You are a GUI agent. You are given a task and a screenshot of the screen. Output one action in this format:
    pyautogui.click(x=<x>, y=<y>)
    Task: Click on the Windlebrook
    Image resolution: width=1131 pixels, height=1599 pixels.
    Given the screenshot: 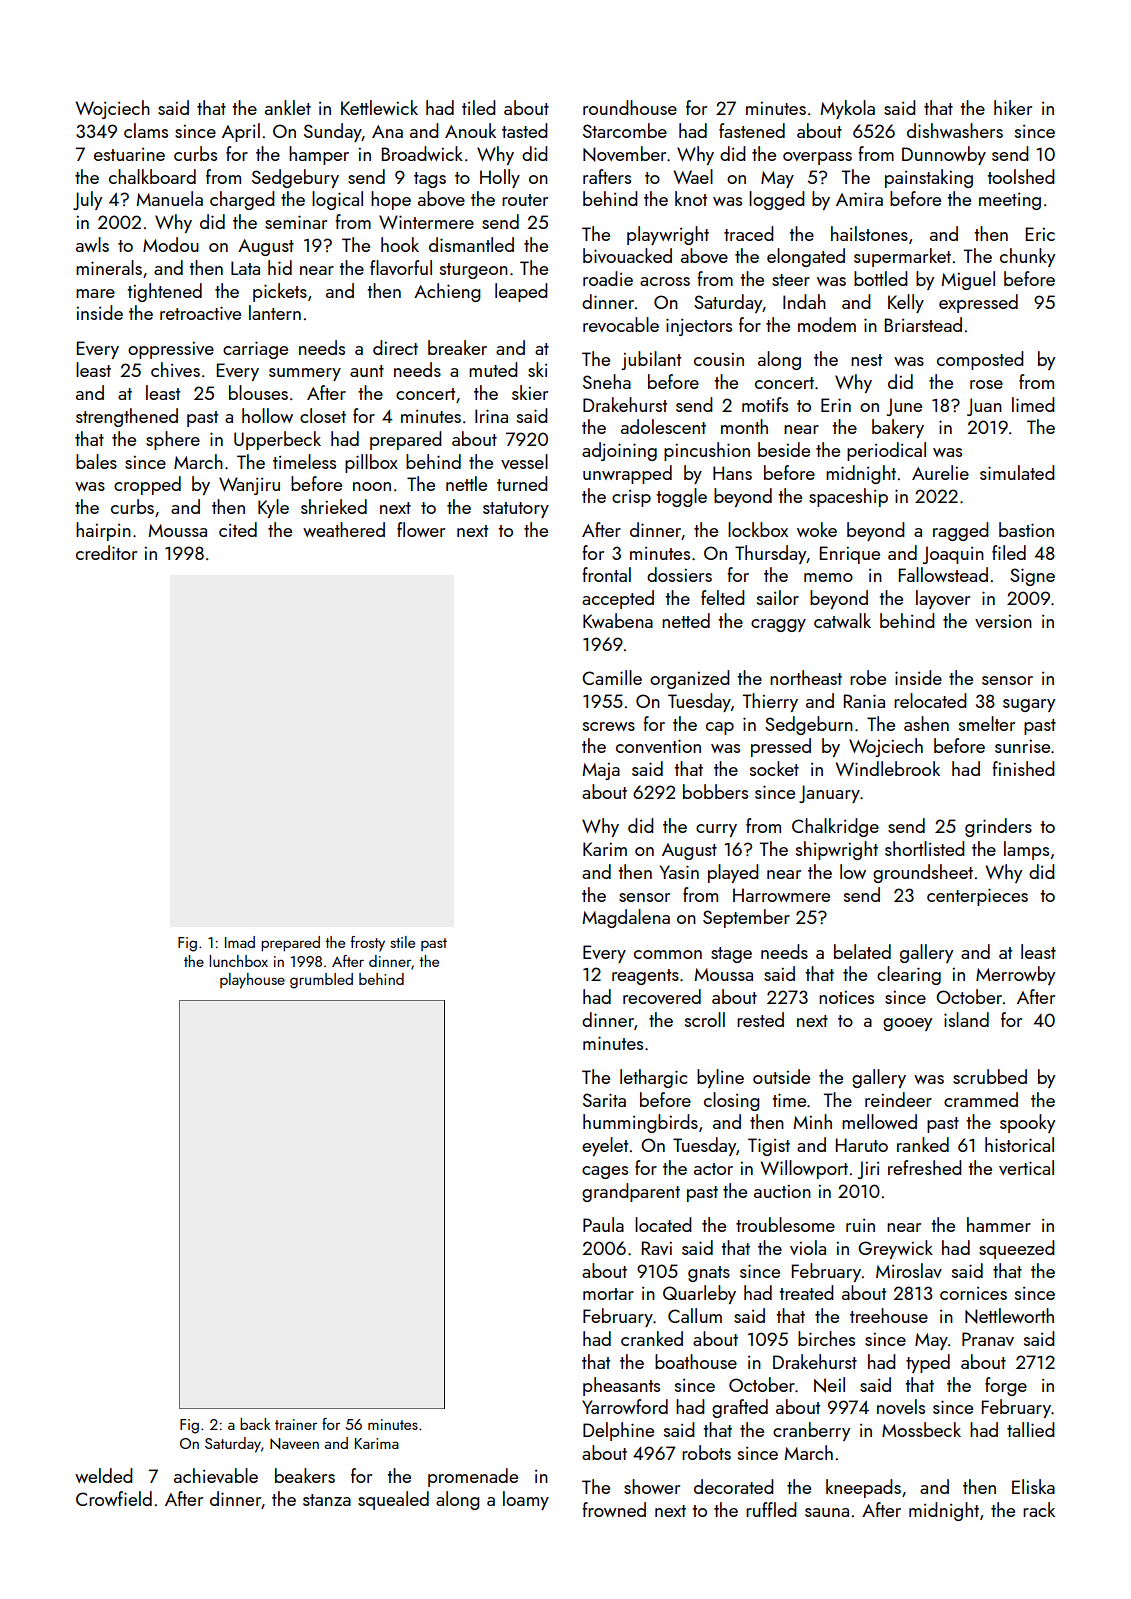 What is the action you would take?
    pyautogui.click(x=888, y=768)
